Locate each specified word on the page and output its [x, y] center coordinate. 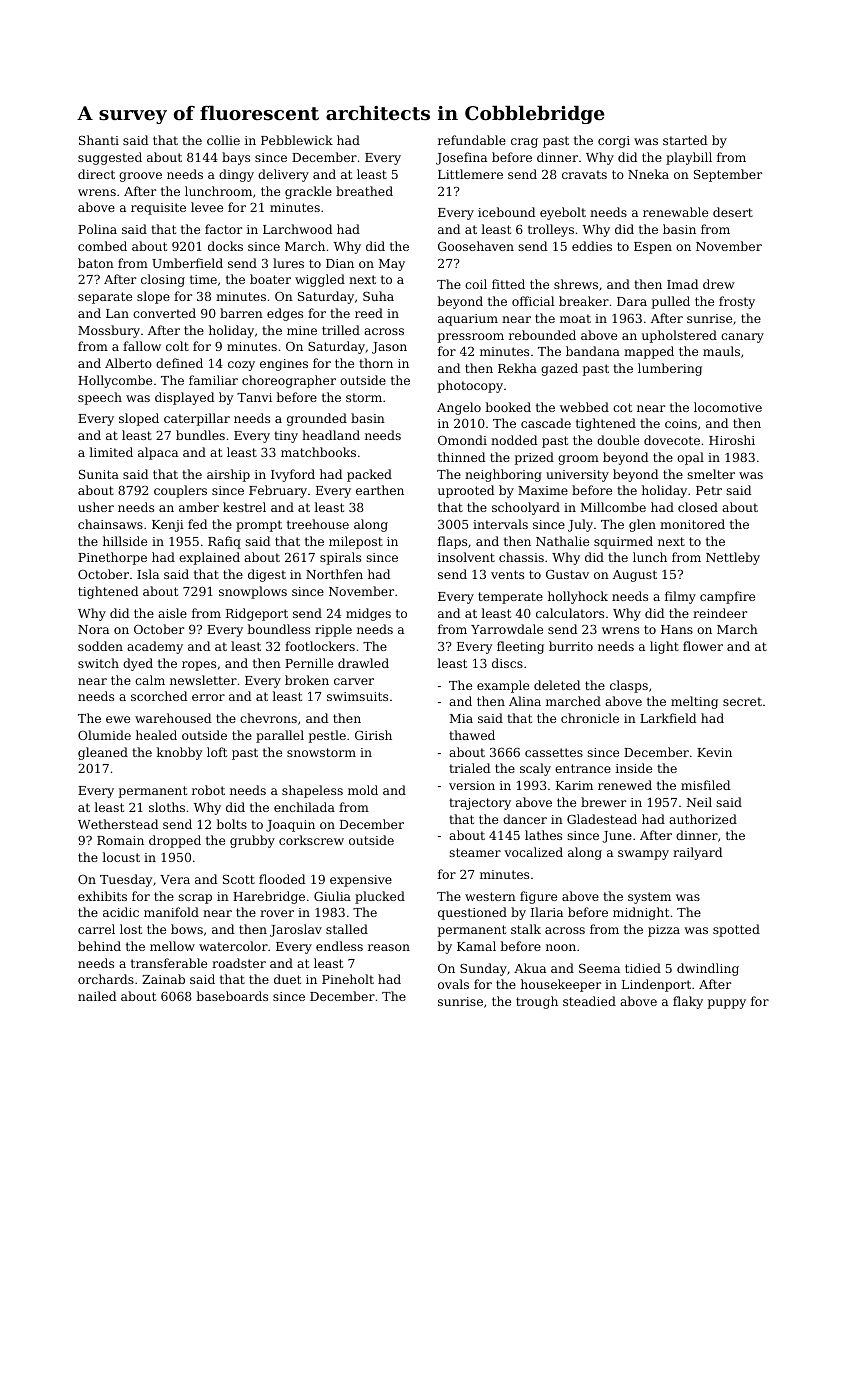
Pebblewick [297, 140]
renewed [625, 785]
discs [507, 663]
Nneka [648, 174]
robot [208, 790]
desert [733, 212]
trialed [469, 768]
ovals [453, 984]
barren [241, 313]
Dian [340, 263]
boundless [278, 629]
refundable [472, 140]
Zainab [163, 979]
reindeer [720, 613]
